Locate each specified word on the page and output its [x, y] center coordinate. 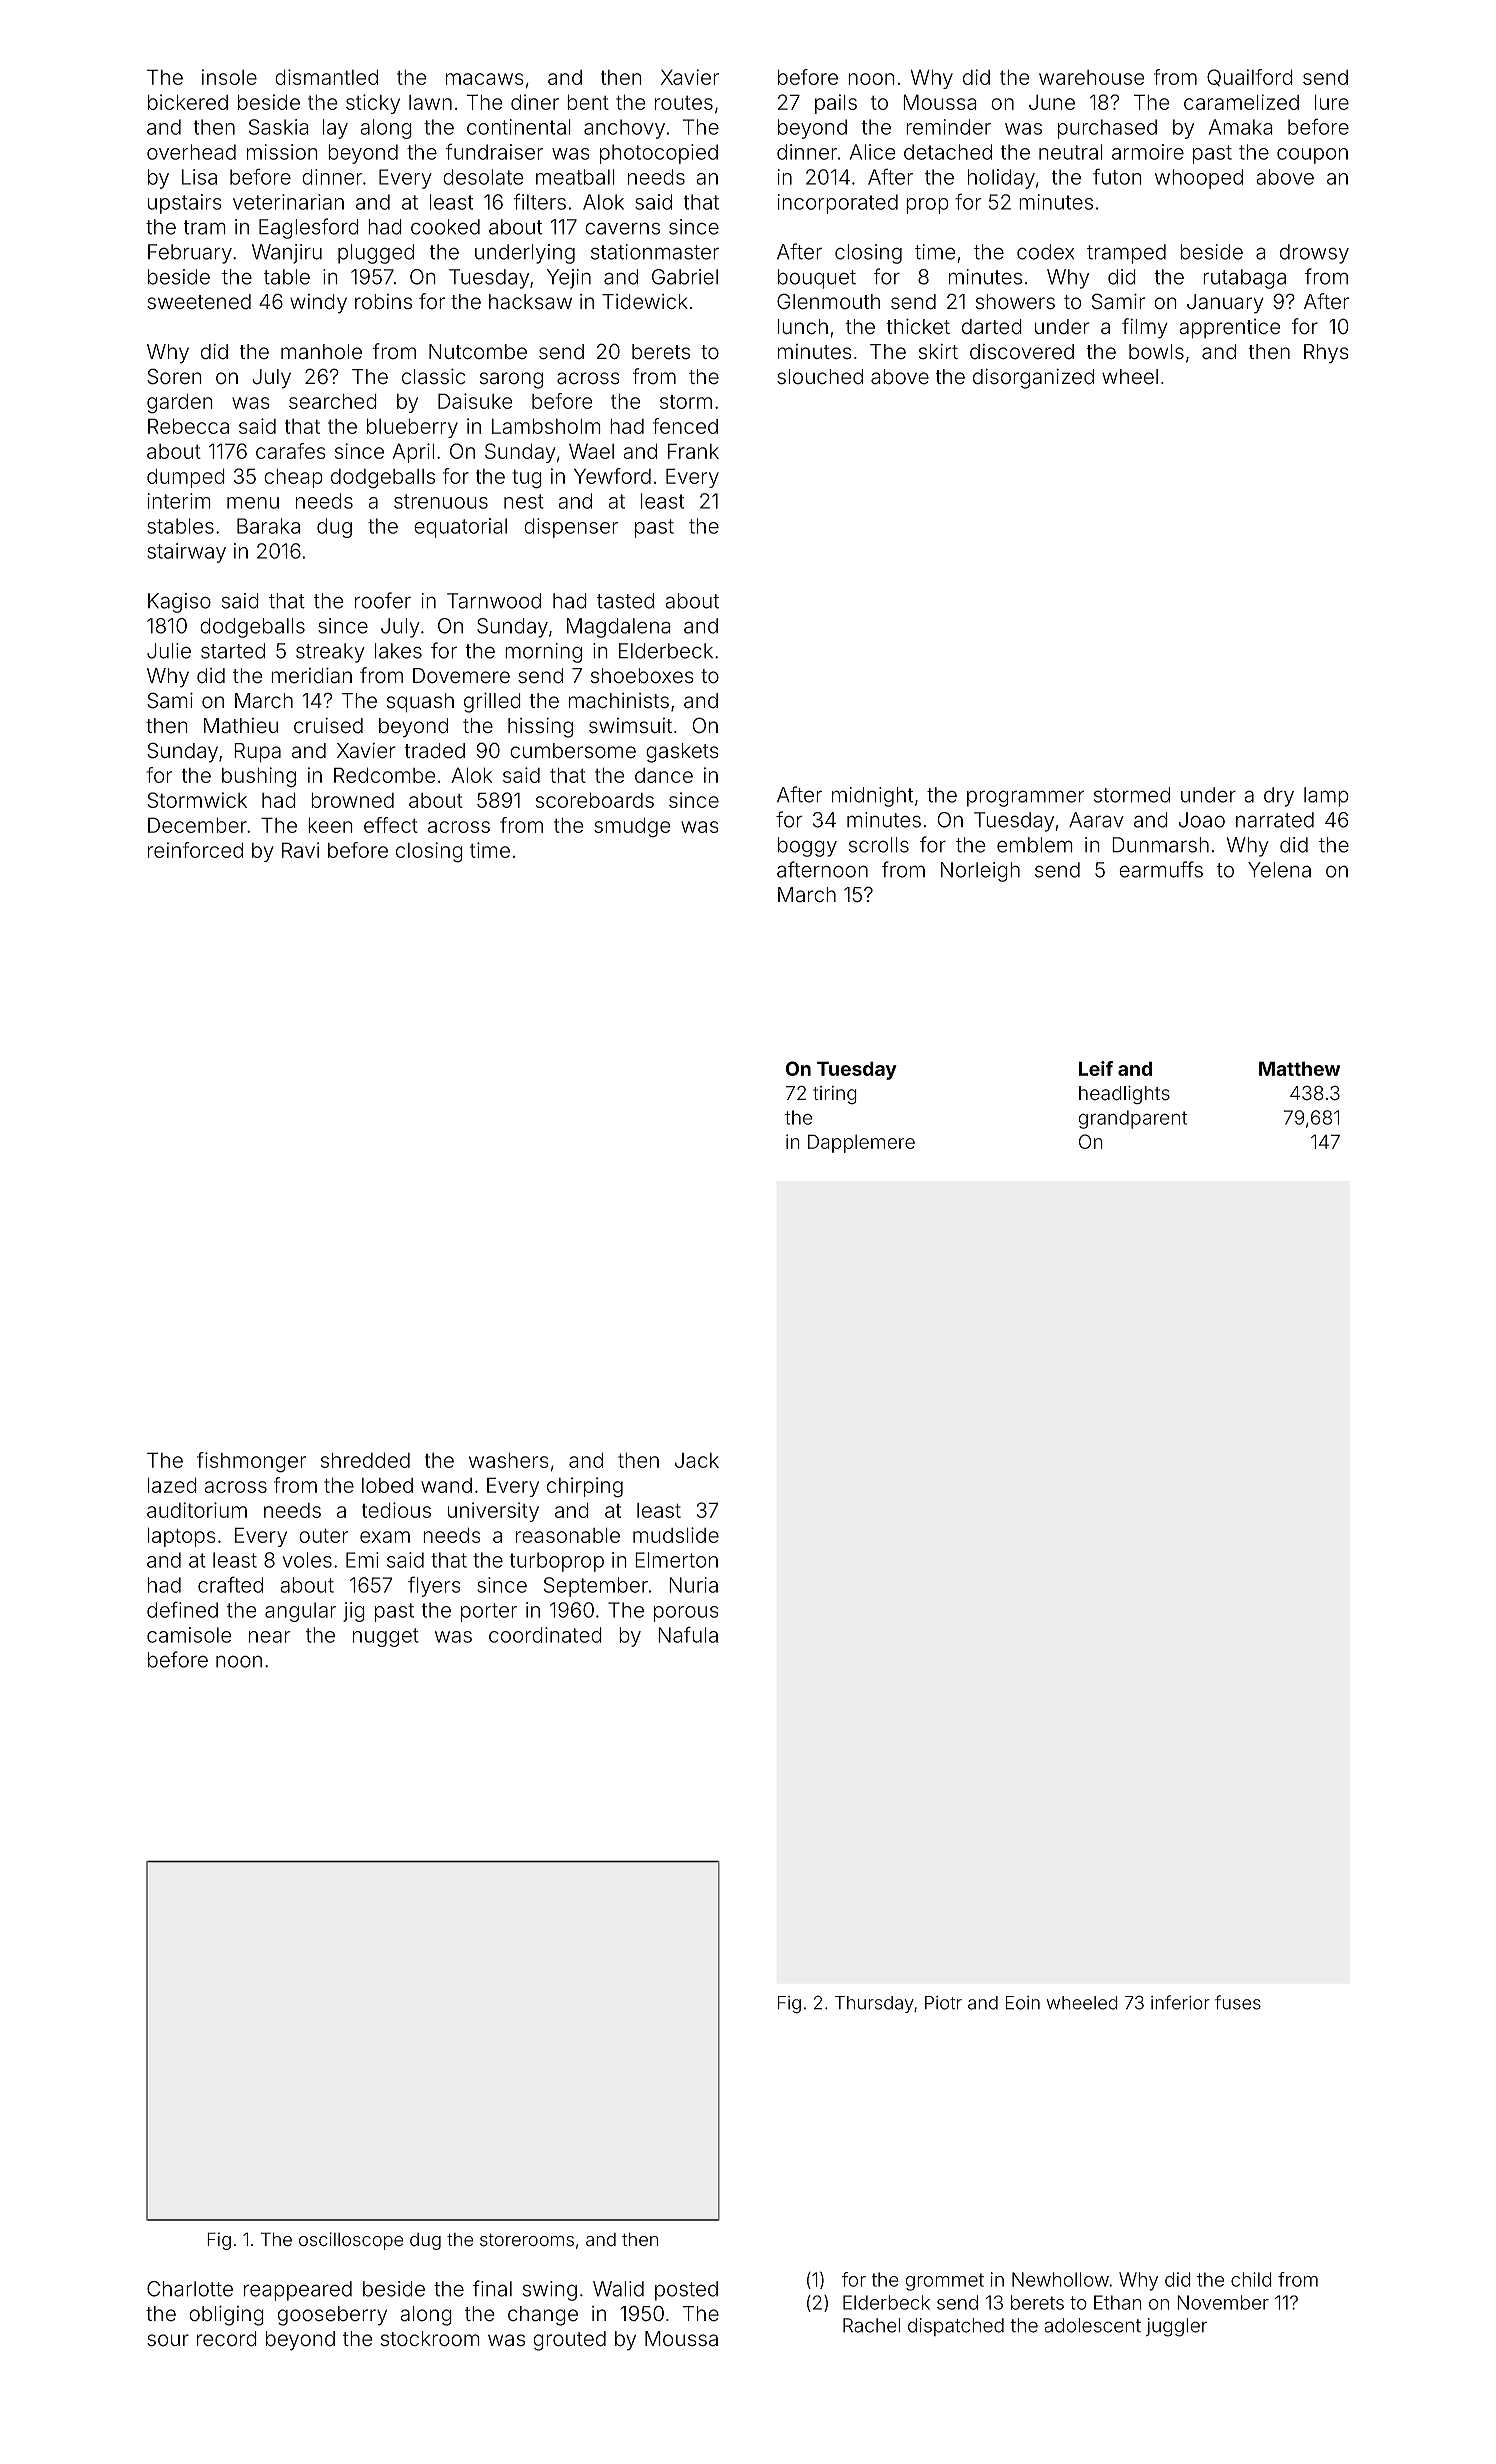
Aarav [1096, 820]
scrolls [879, 845]
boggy [807, 847]
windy [318, 304]
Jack [697, 1460]
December [197, 825]
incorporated [838, 204]
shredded [365, 1460]
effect [391, 825]
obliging [226, 2315]
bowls [1156, 352]
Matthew [1299, 1068]
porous [686, 1614]
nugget [386, 1637]
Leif [1096, 1068]
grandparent [1132, 1119]
